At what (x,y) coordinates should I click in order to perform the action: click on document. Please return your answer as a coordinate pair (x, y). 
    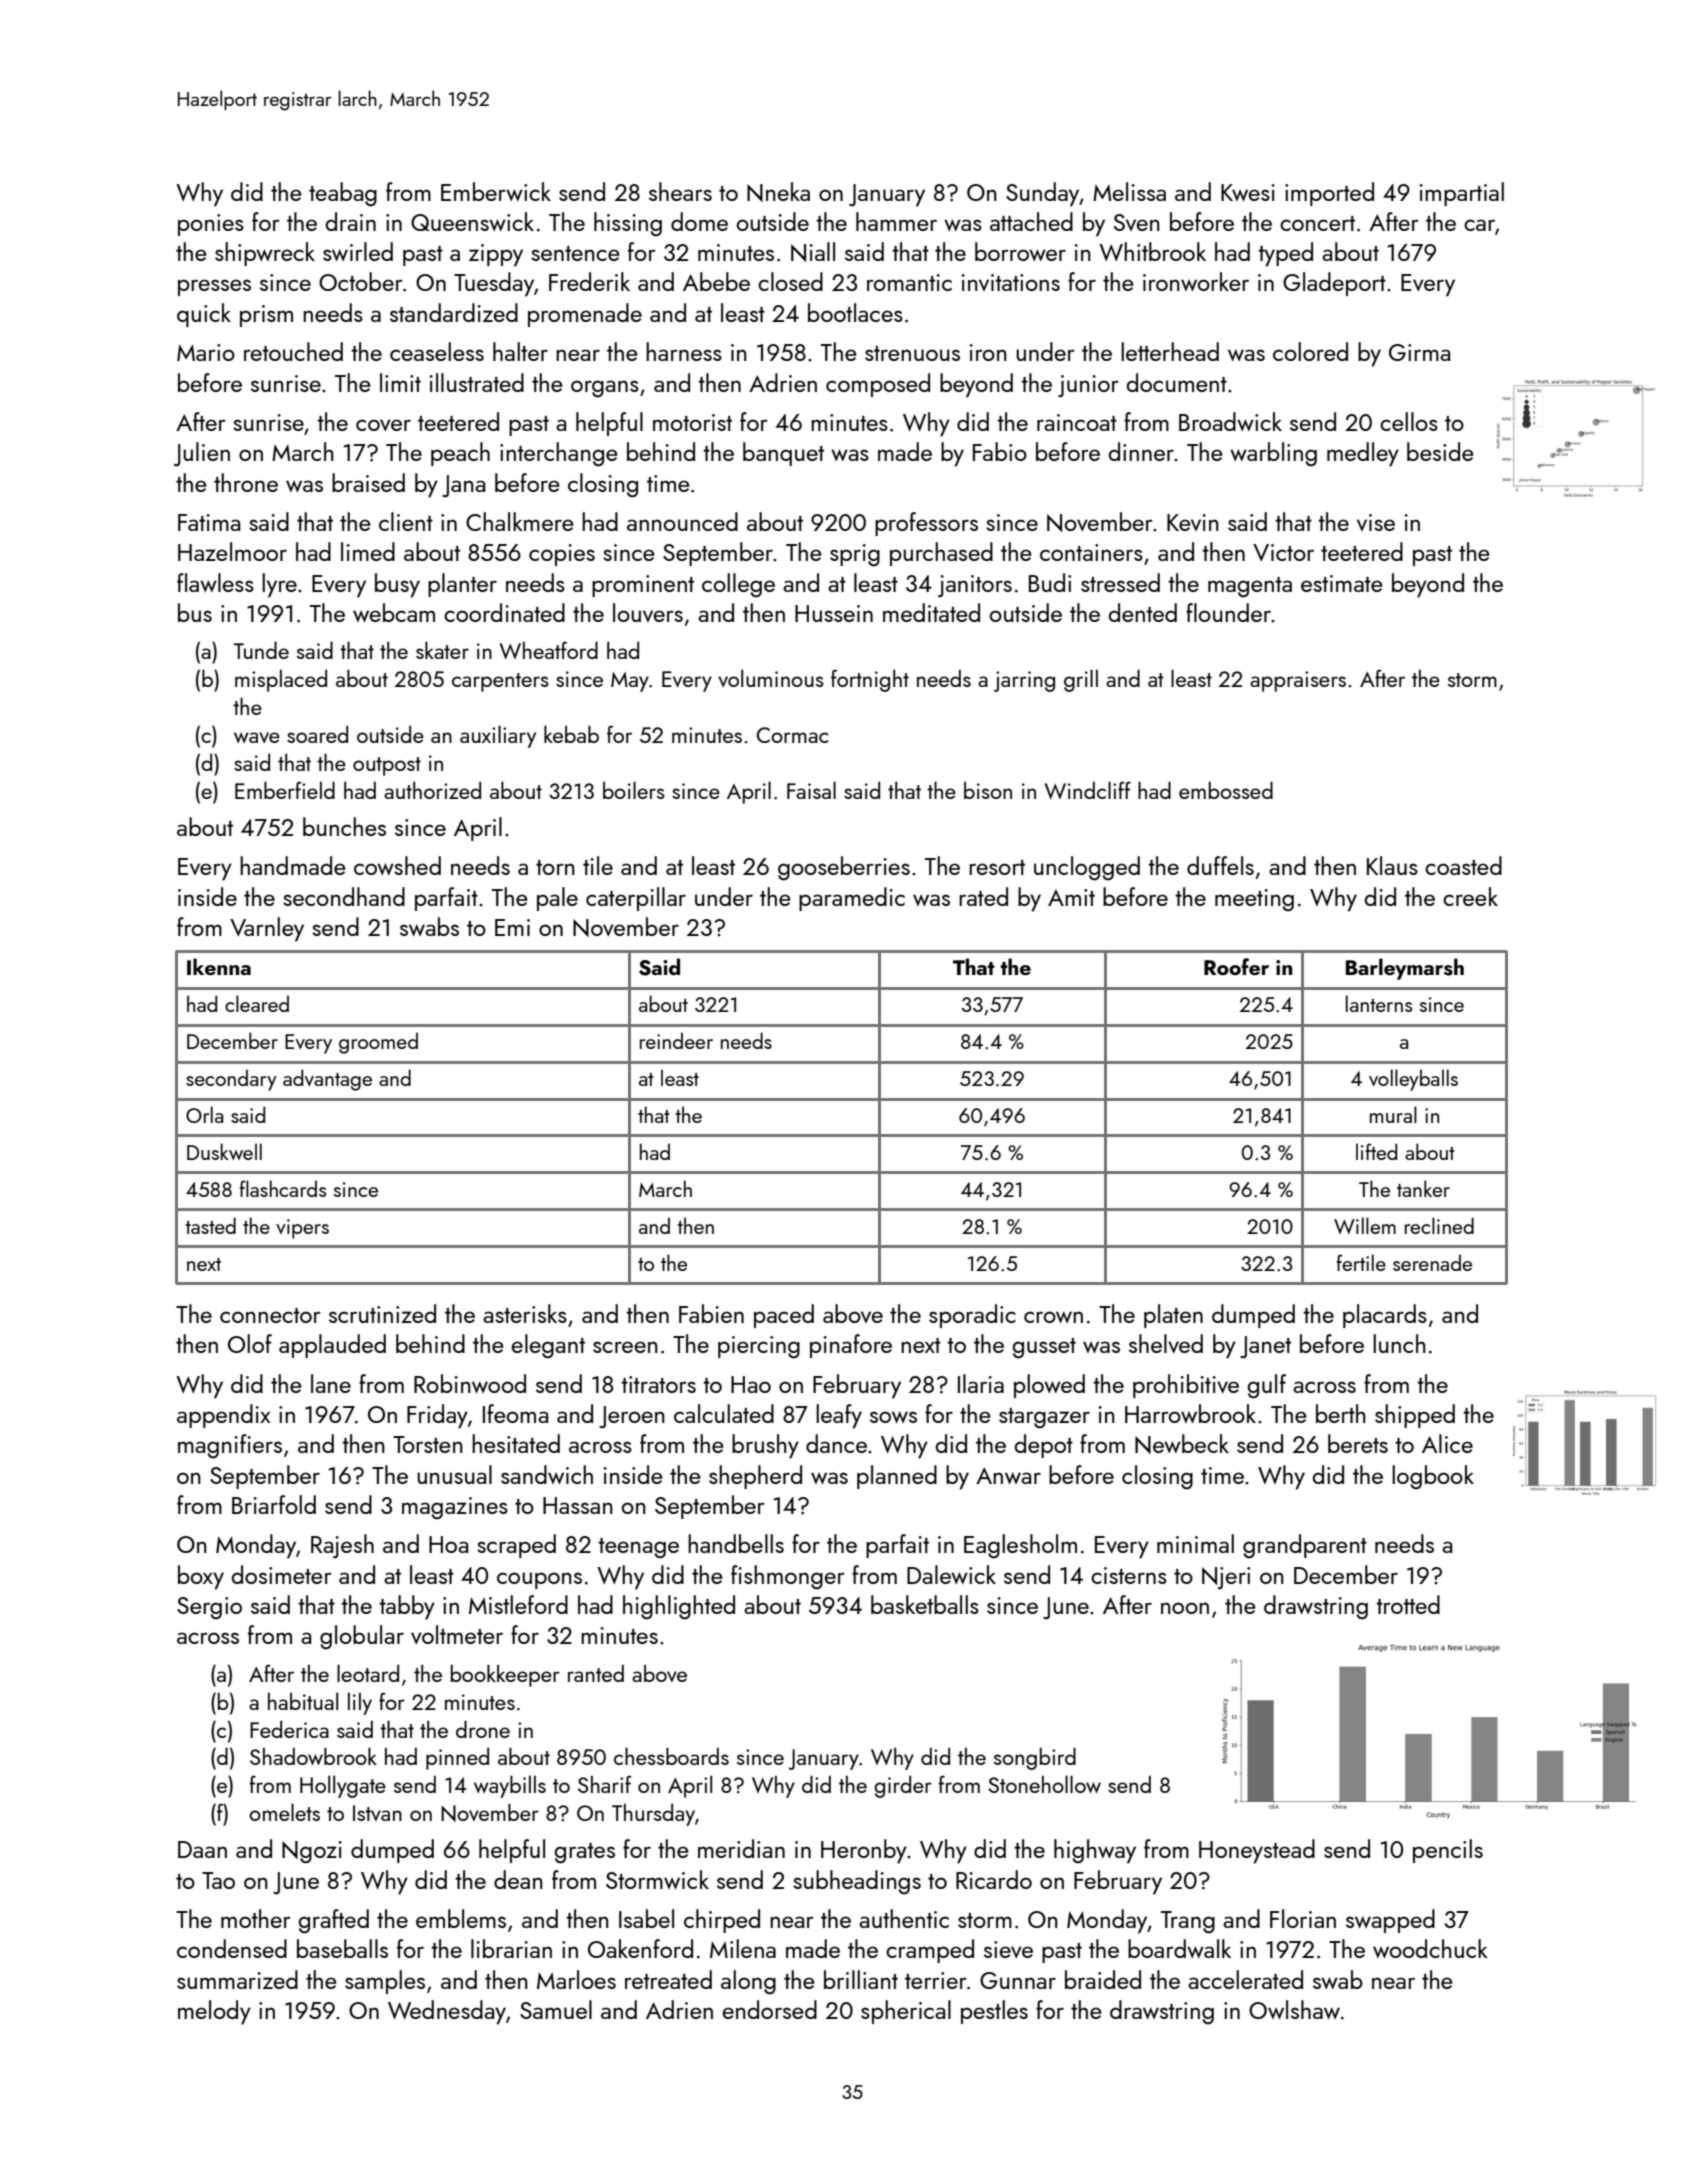
    Looking at the image, I should click on (1177, 382).
